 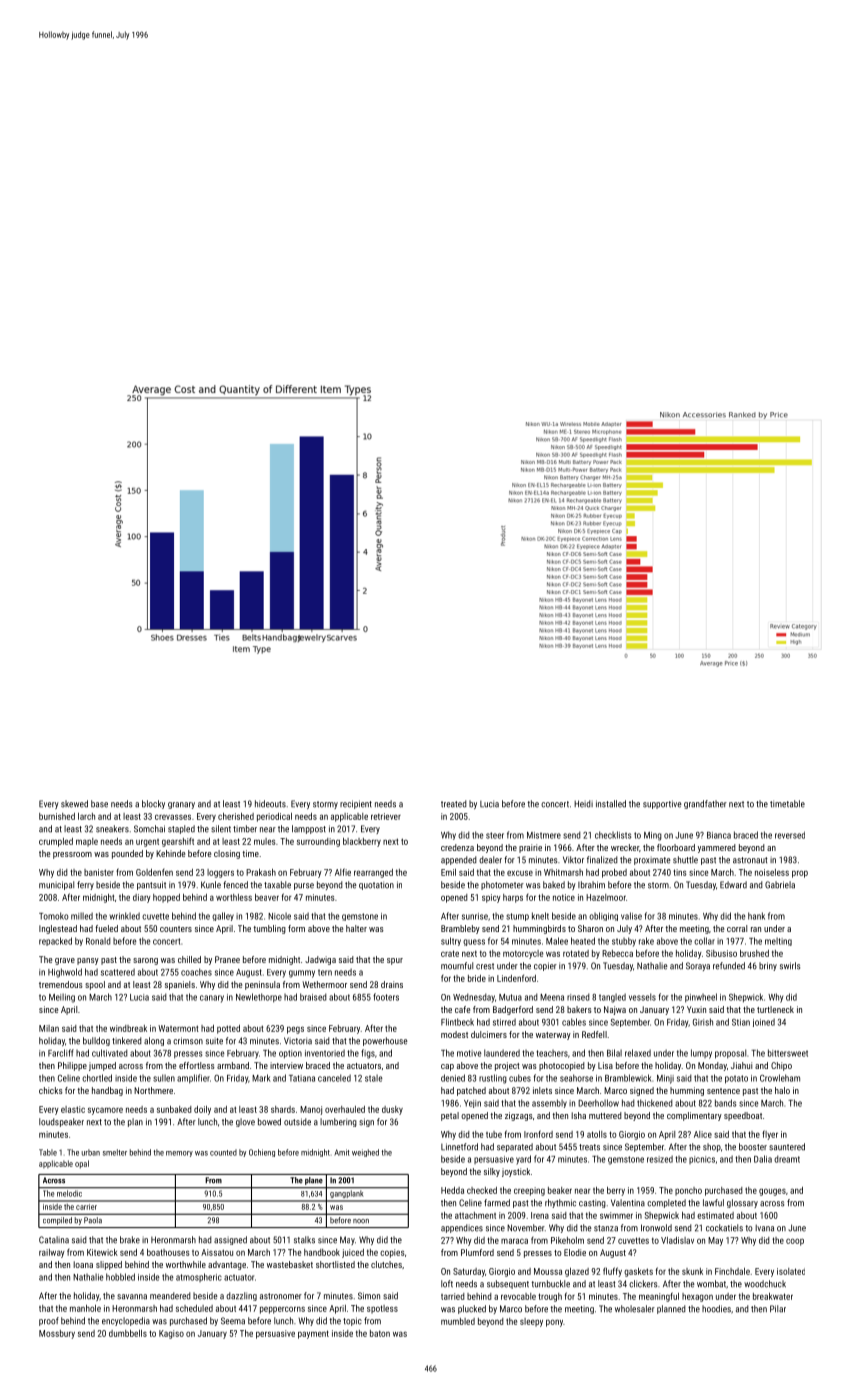 What do you see at coordinates (677, 1240) in the screenshot?
I see `Vladislav` at bounding box center [677, 1240].
